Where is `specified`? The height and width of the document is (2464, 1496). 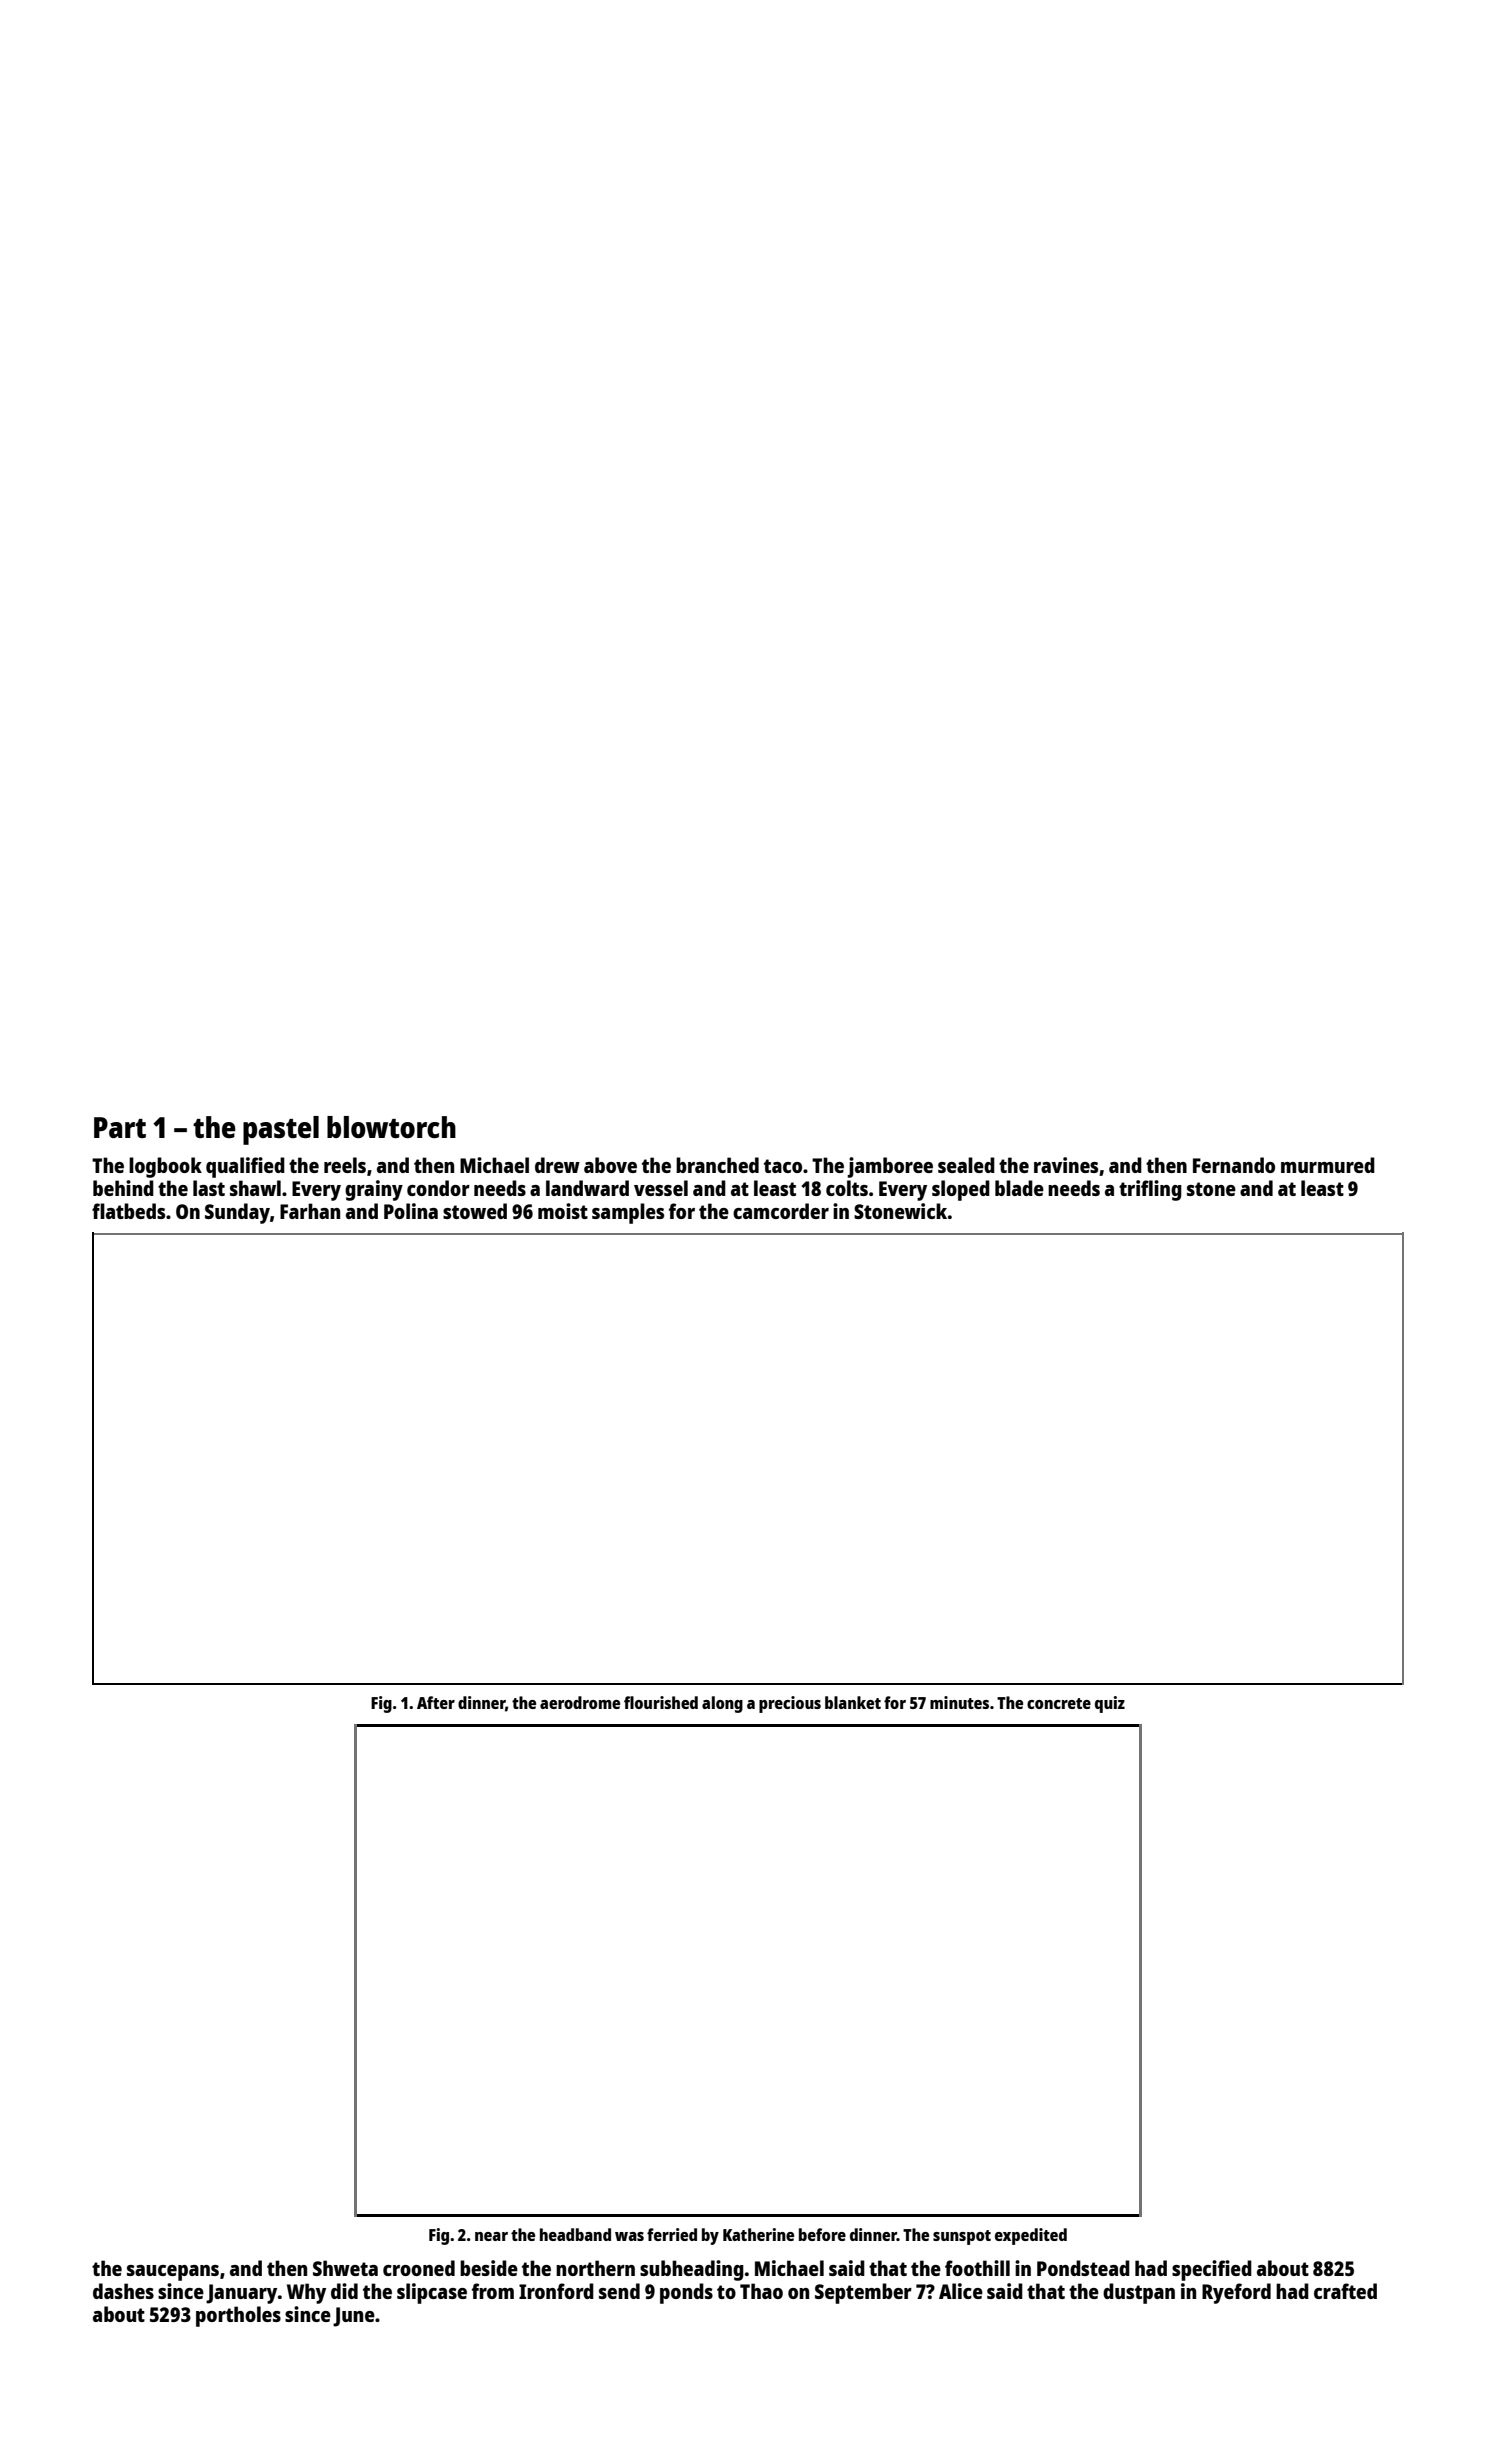
specified is located at coordinates (1212, 2270).
